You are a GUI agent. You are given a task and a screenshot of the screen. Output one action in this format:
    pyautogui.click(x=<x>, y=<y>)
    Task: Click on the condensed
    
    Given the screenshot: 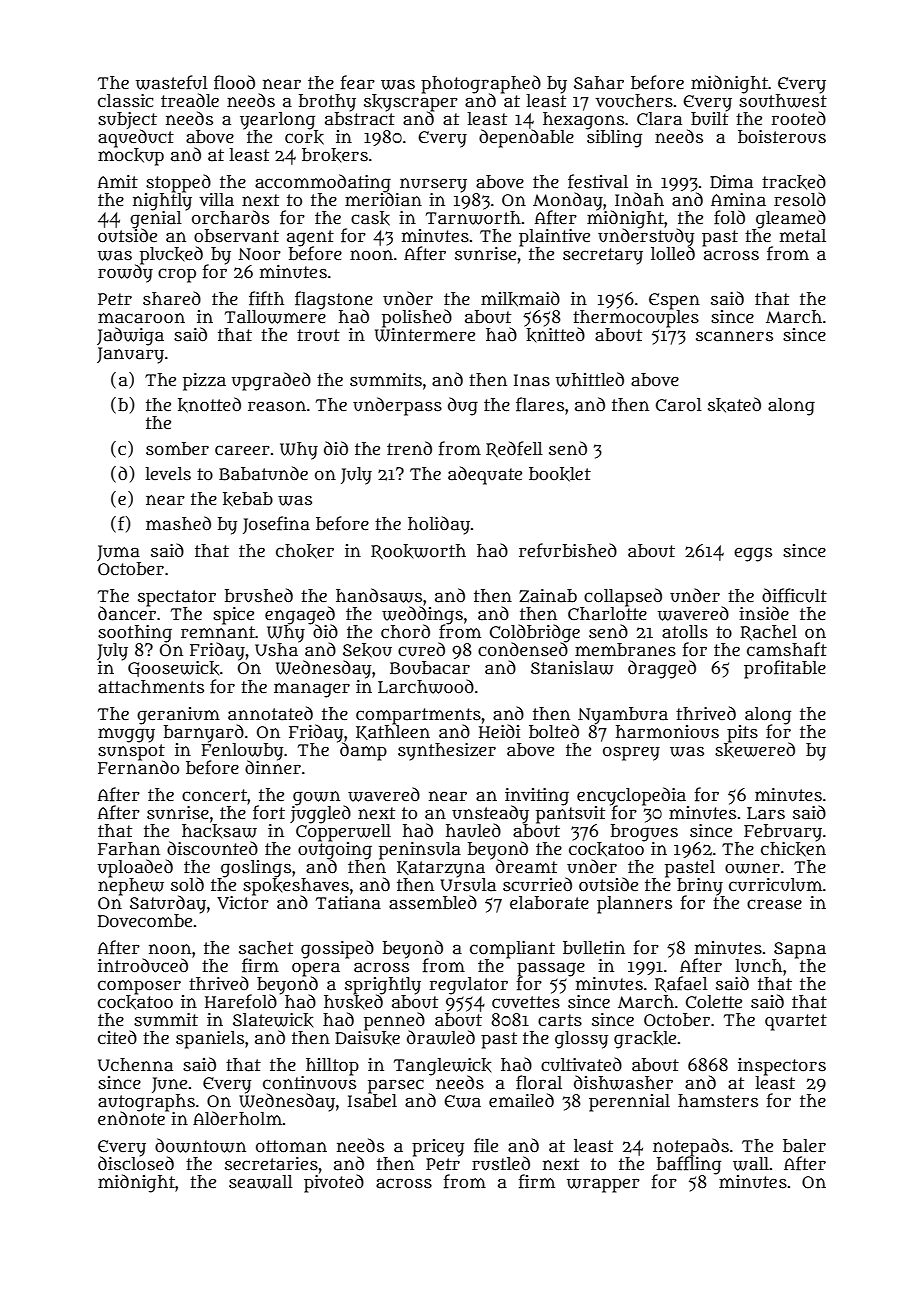 What is the action you would take?
    pyautogui.click(x=523, y=650)
